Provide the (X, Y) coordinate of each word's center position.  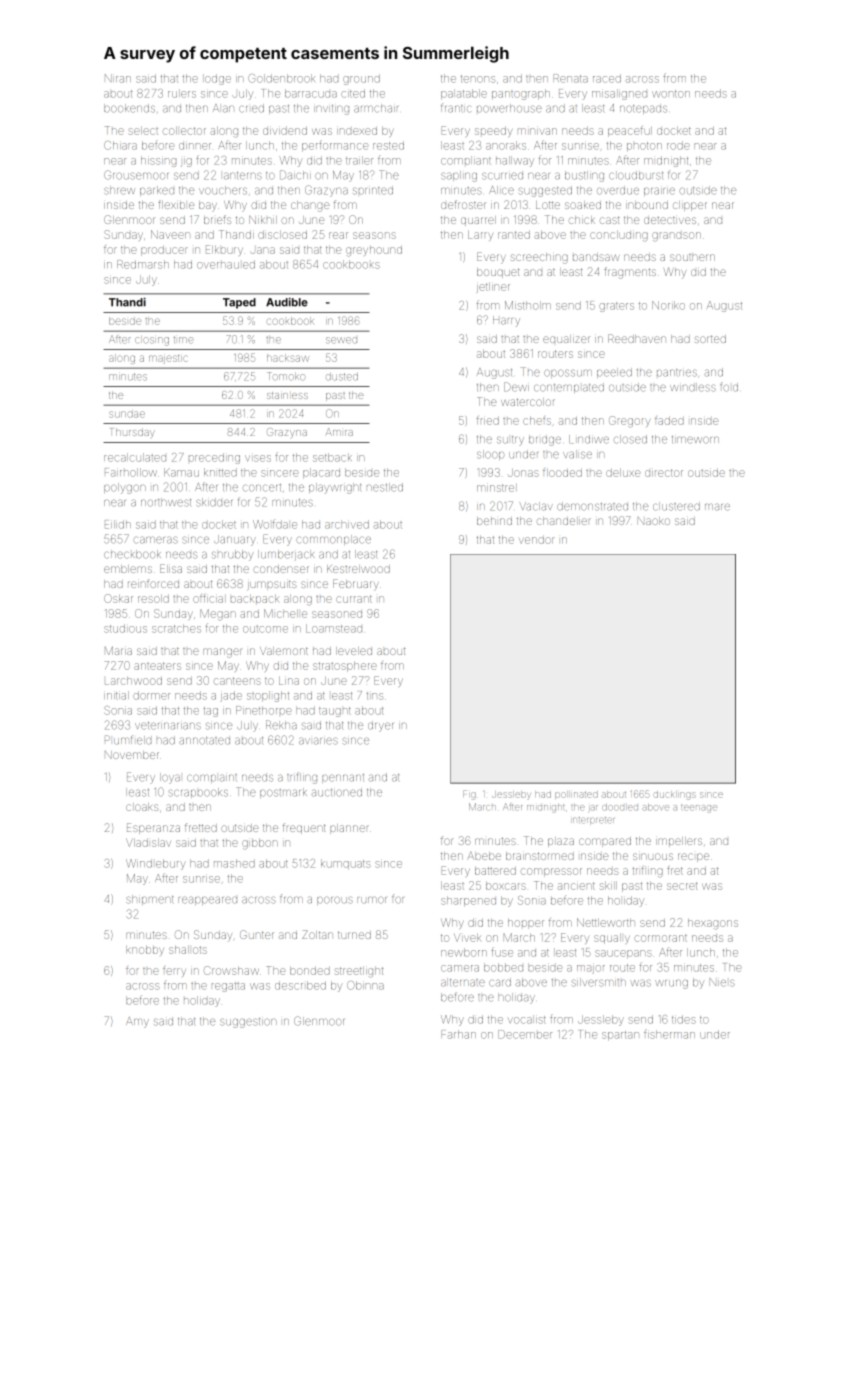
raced (607, 78)
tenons (478, 79)
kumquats (346, 864)
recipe (693, 857)
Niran (118, 78)
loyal (170, 778)
